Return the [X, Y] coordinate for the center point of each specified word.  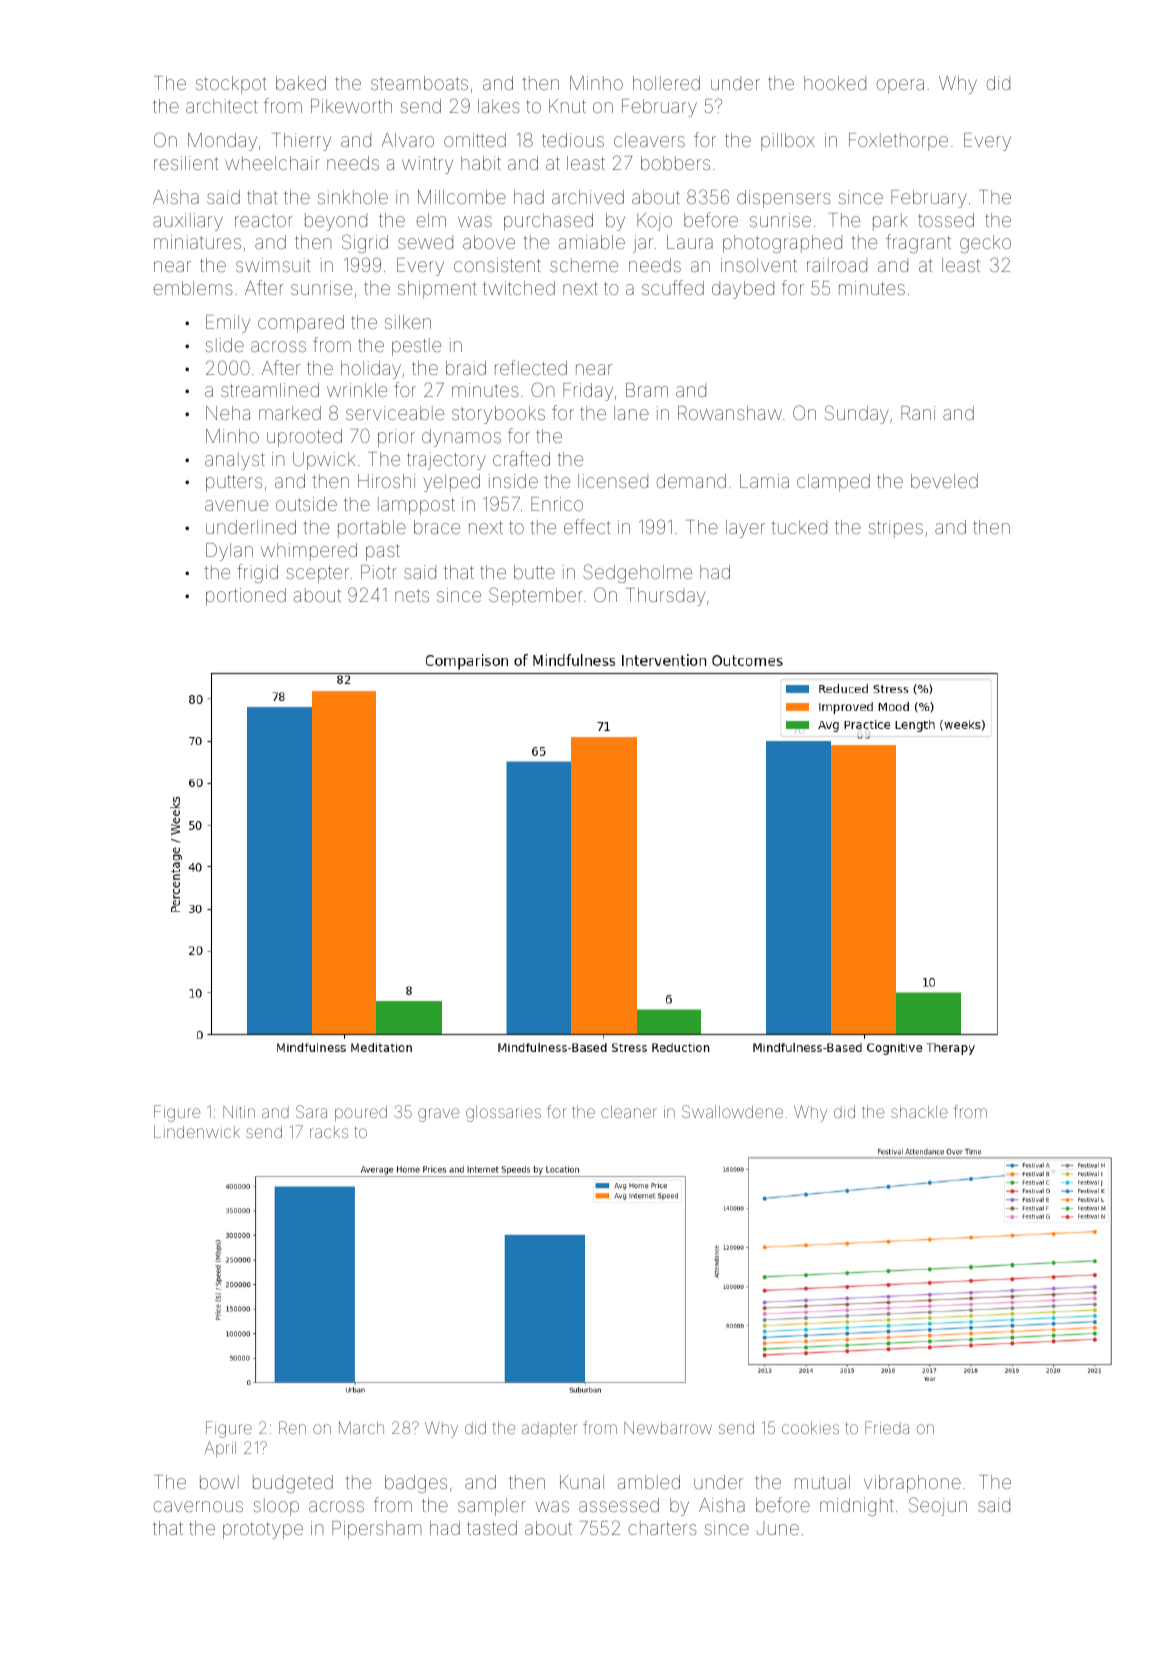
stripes [896, 529]
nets [412, 595]
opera [900, 86]
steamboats [419, 83]
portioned [246, 597]
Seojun [938, 1506]
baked [301, 83]
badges [416, 1484]
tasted [492, 1528]
